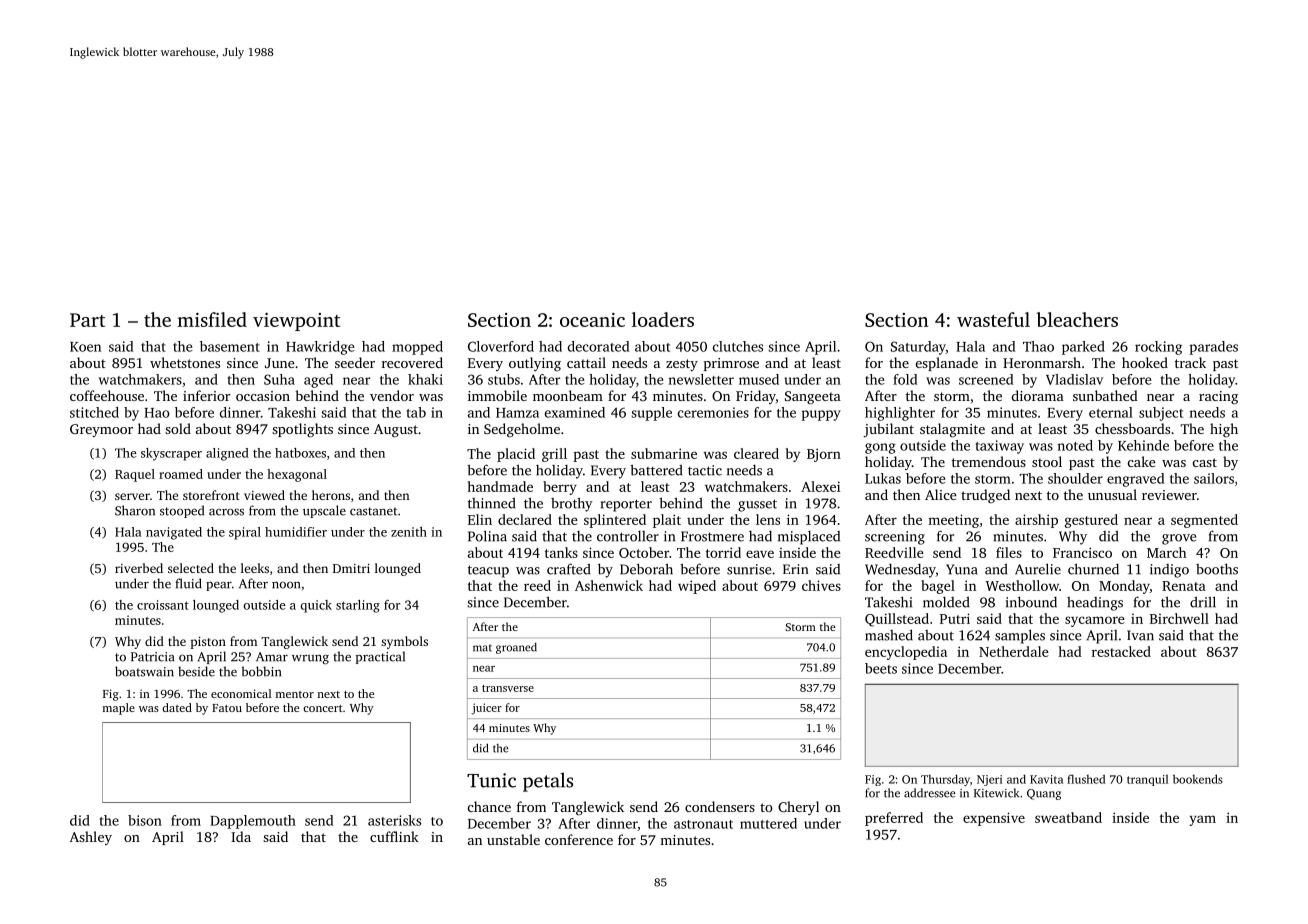 Image resolution: width=1308 pixels, height=924 pixels. Describe the element at coordinates (1036, 521) in the screenshot. I see `airship` at that location.
